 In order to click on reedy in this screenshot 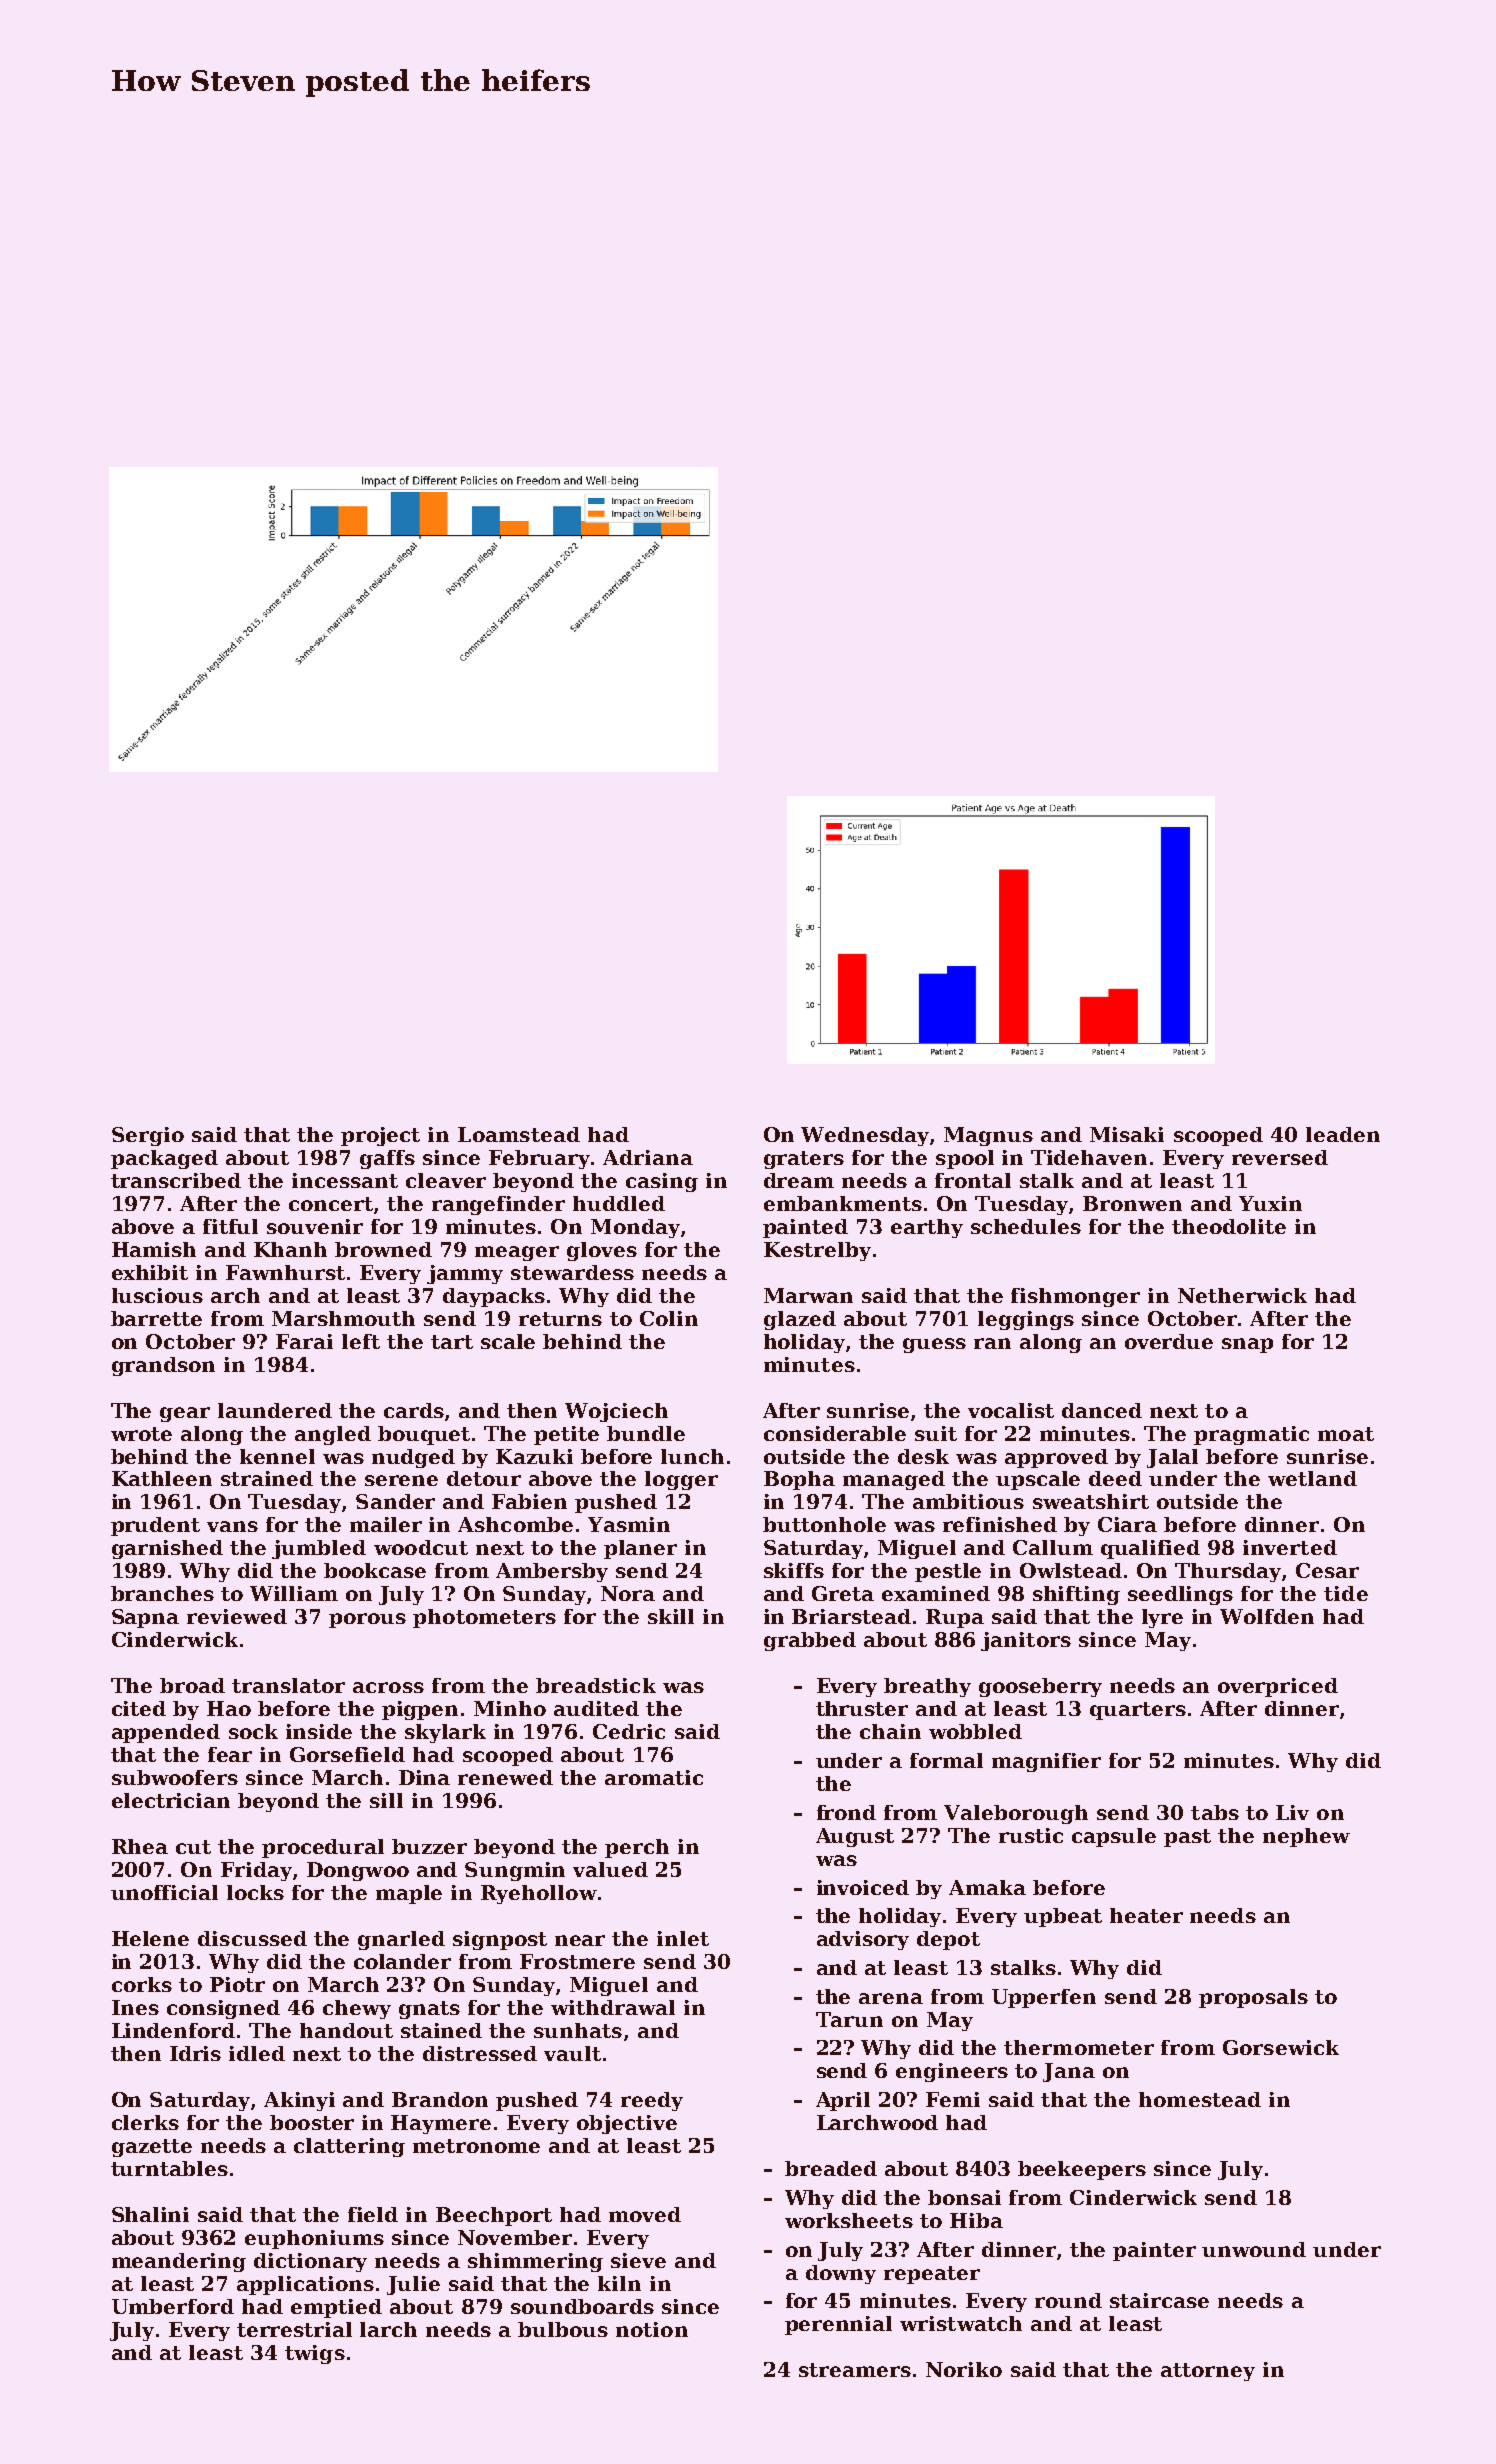, I will do `click(652, 2101)`.
